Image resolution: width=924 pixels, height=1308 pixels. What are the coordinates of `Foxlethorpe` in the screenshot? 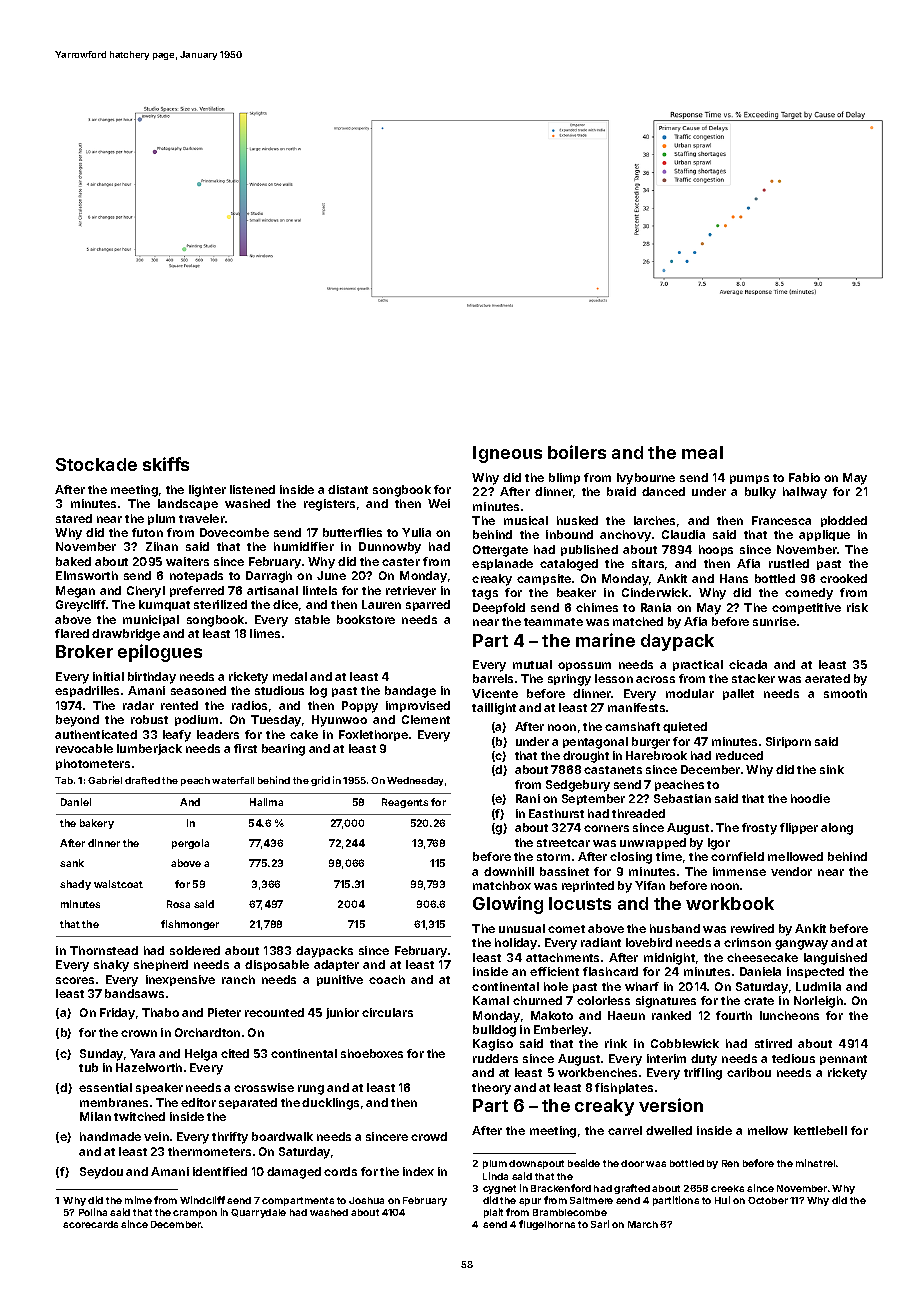 It's located at (373, 735).
